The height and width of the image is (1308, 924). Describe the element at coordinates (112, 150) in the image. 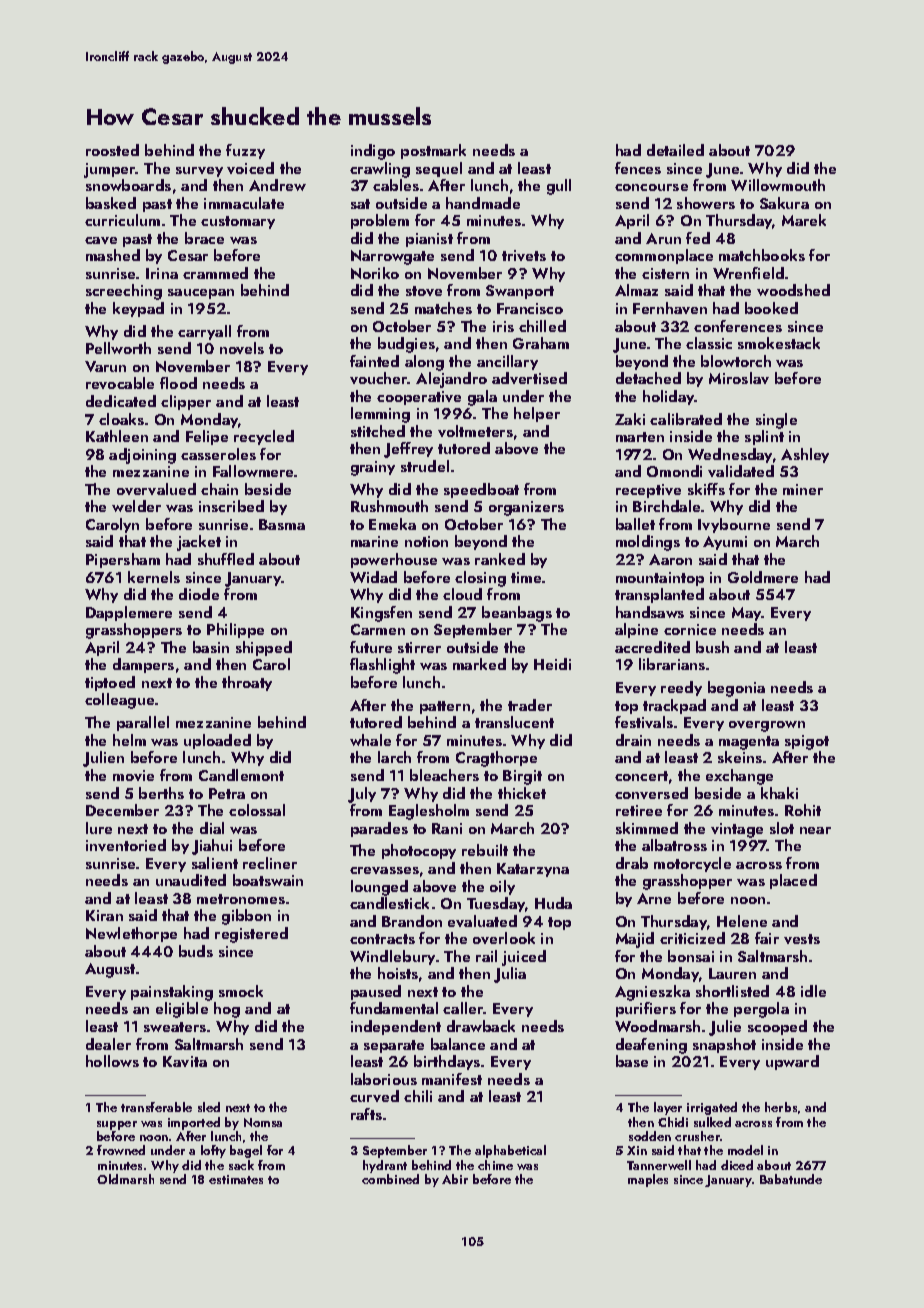

I see `roosted` at that location.
